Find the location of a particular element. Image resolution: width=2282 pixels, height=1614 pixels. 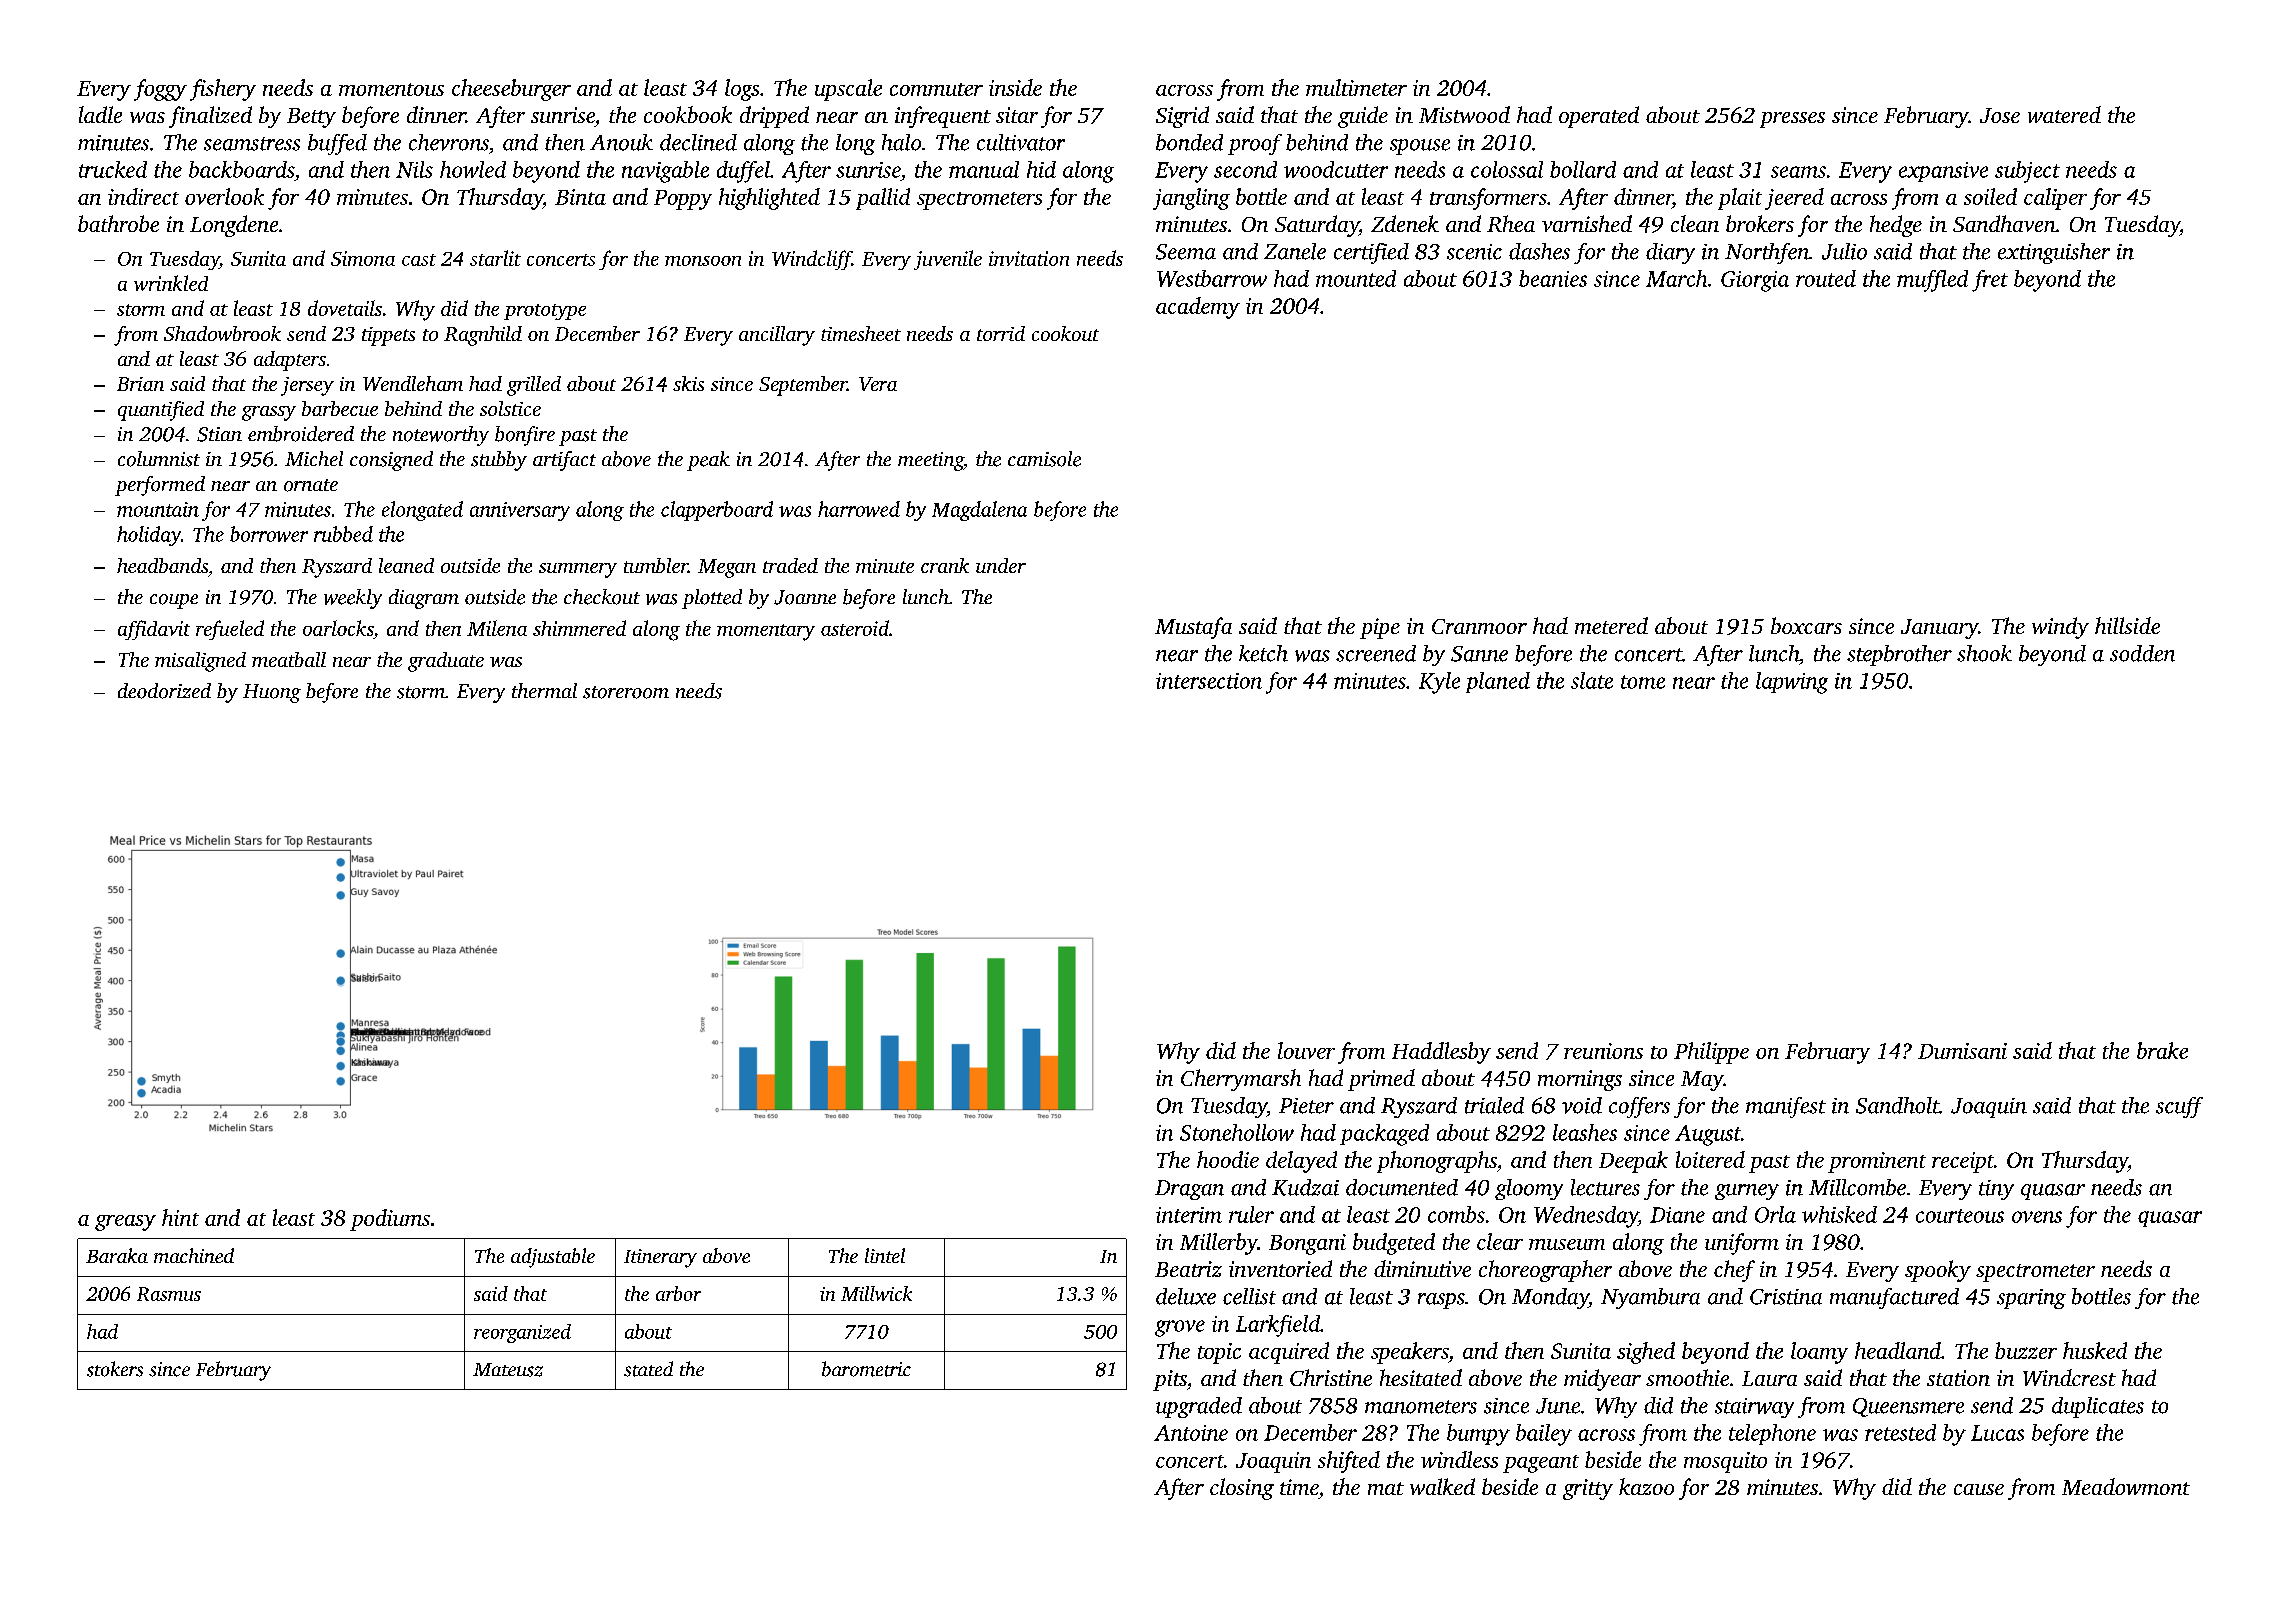

Rasmus is located at coordinates (169, 1294).
